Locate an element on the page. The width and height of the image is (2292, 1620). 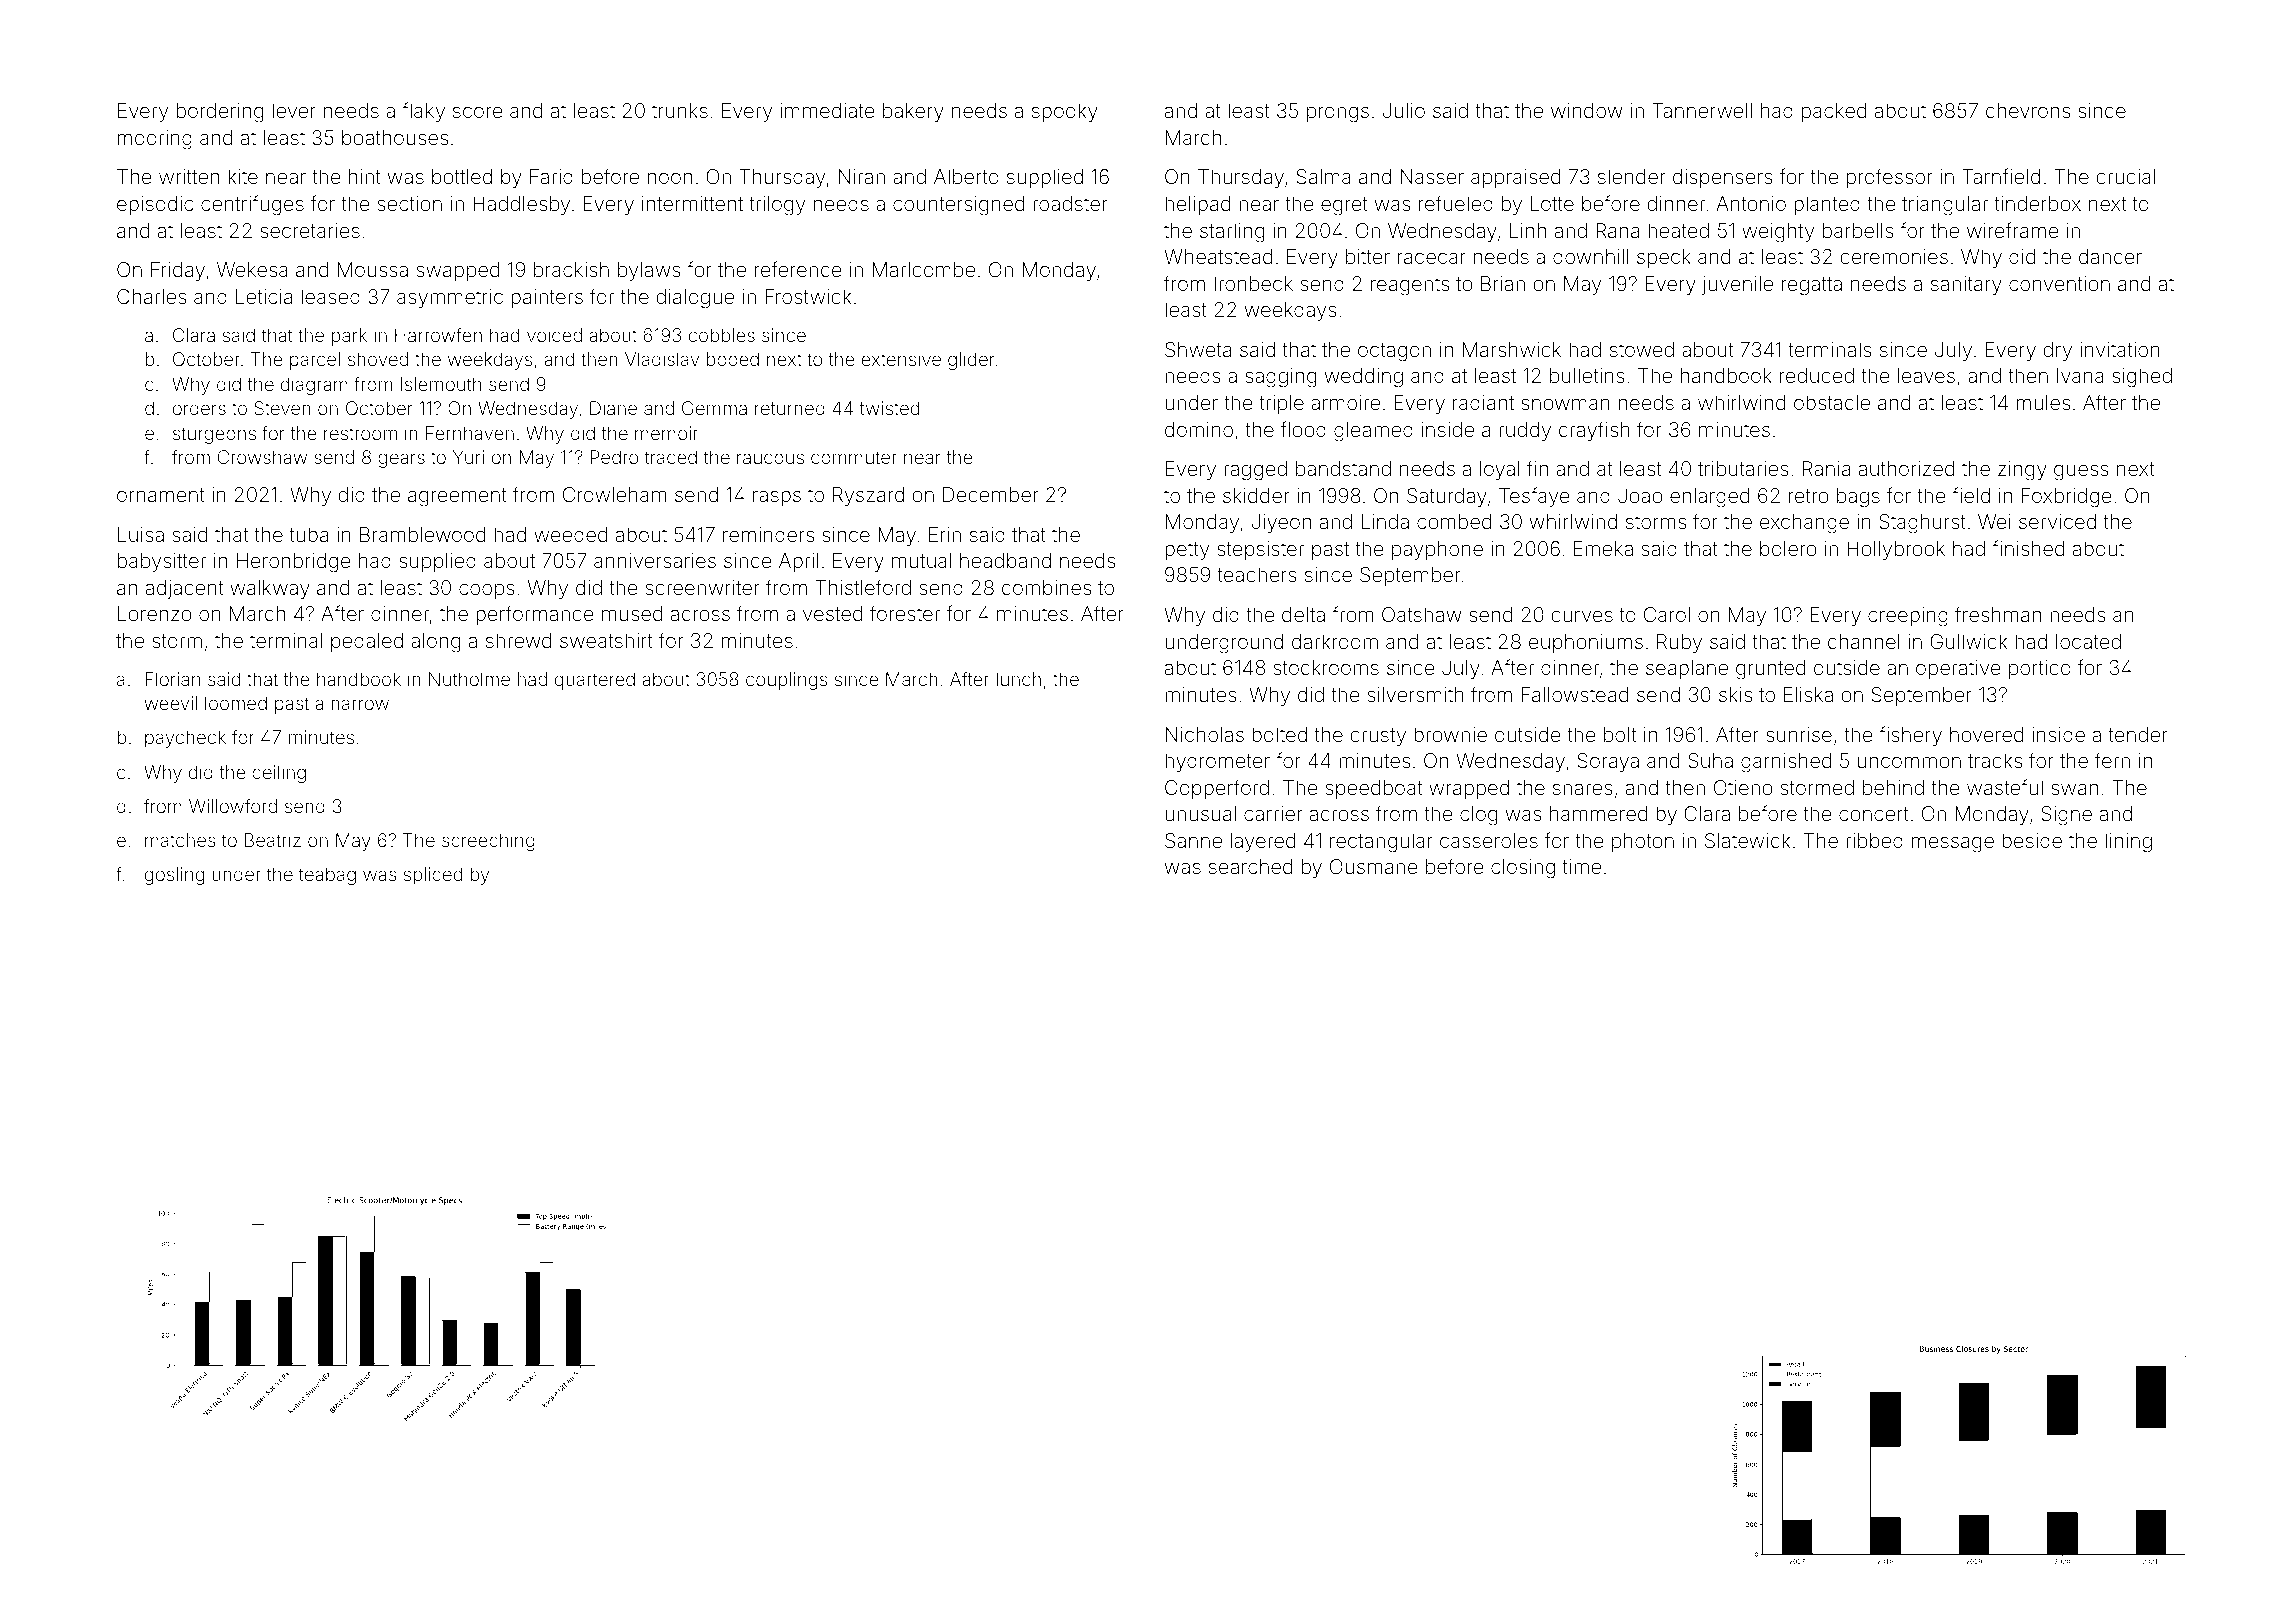
time is located at coordinates (1581, 866).
